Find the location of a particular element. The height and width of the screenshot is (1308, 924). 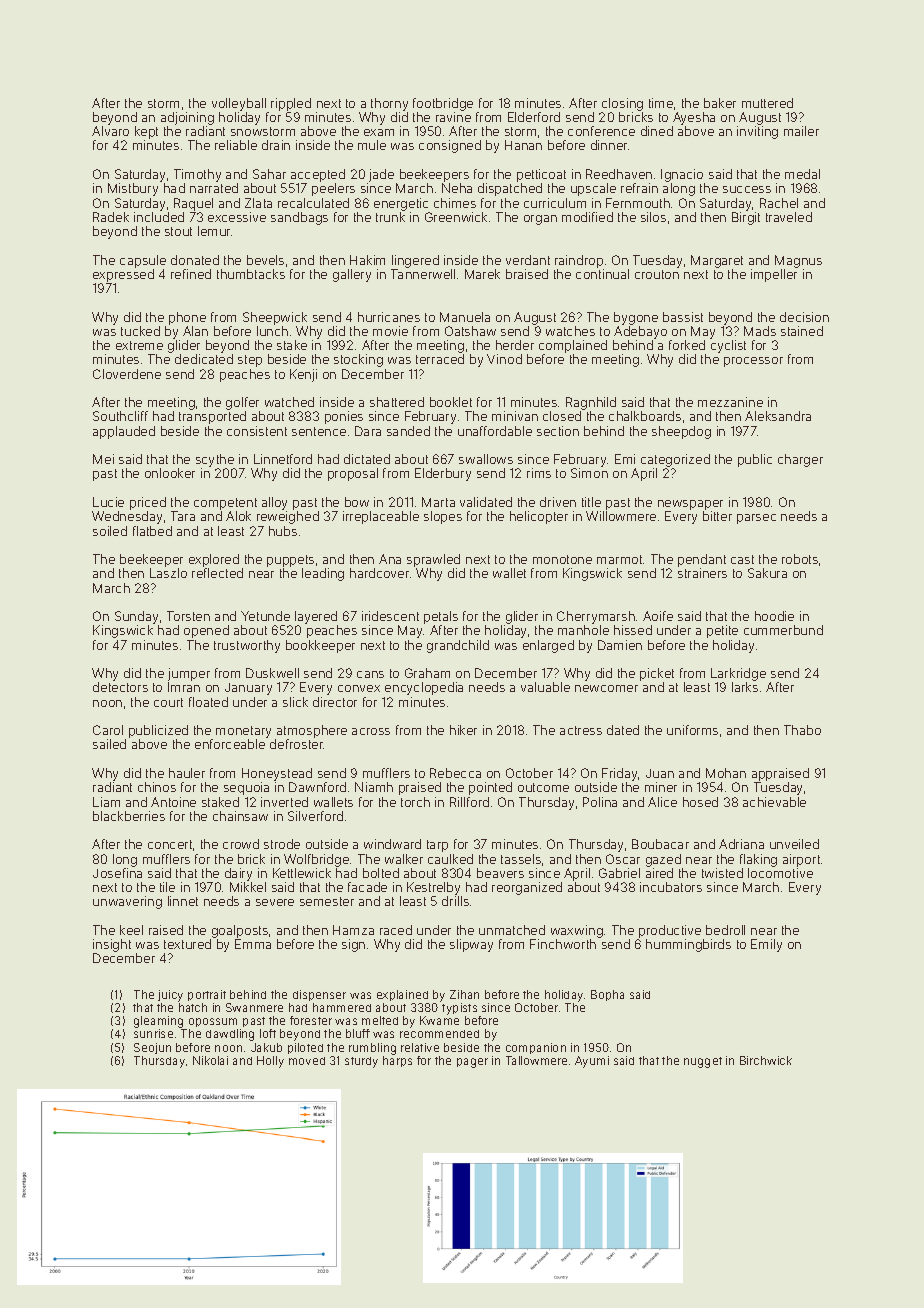

mezzanine is located at coordinates (730, 402).
